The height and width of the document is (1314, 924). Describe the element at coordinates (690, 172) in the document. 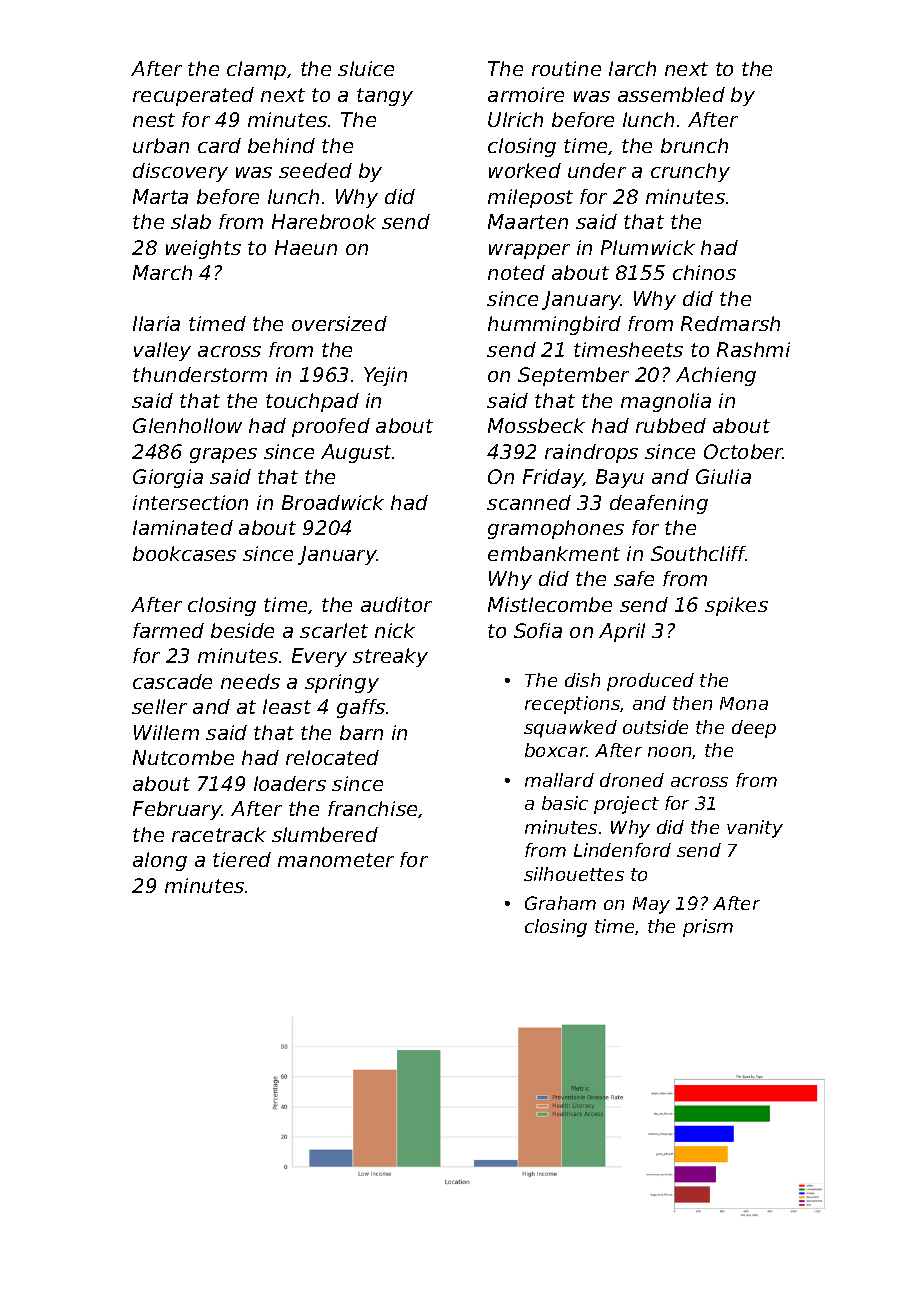

I see `crunchy` at that location.
